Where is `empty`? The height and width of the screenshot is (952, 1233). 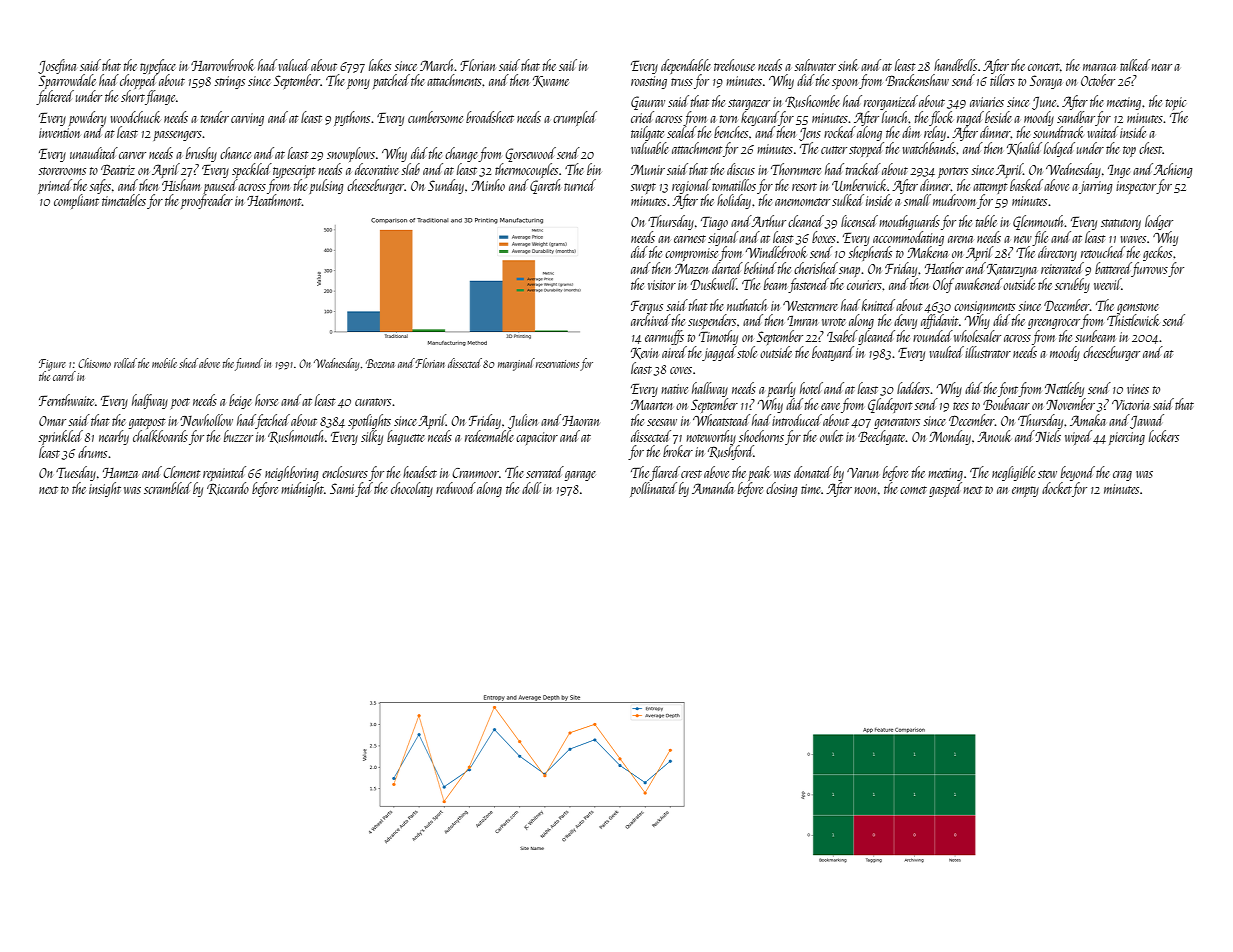
empty is located at coordinates (1025, 491).
